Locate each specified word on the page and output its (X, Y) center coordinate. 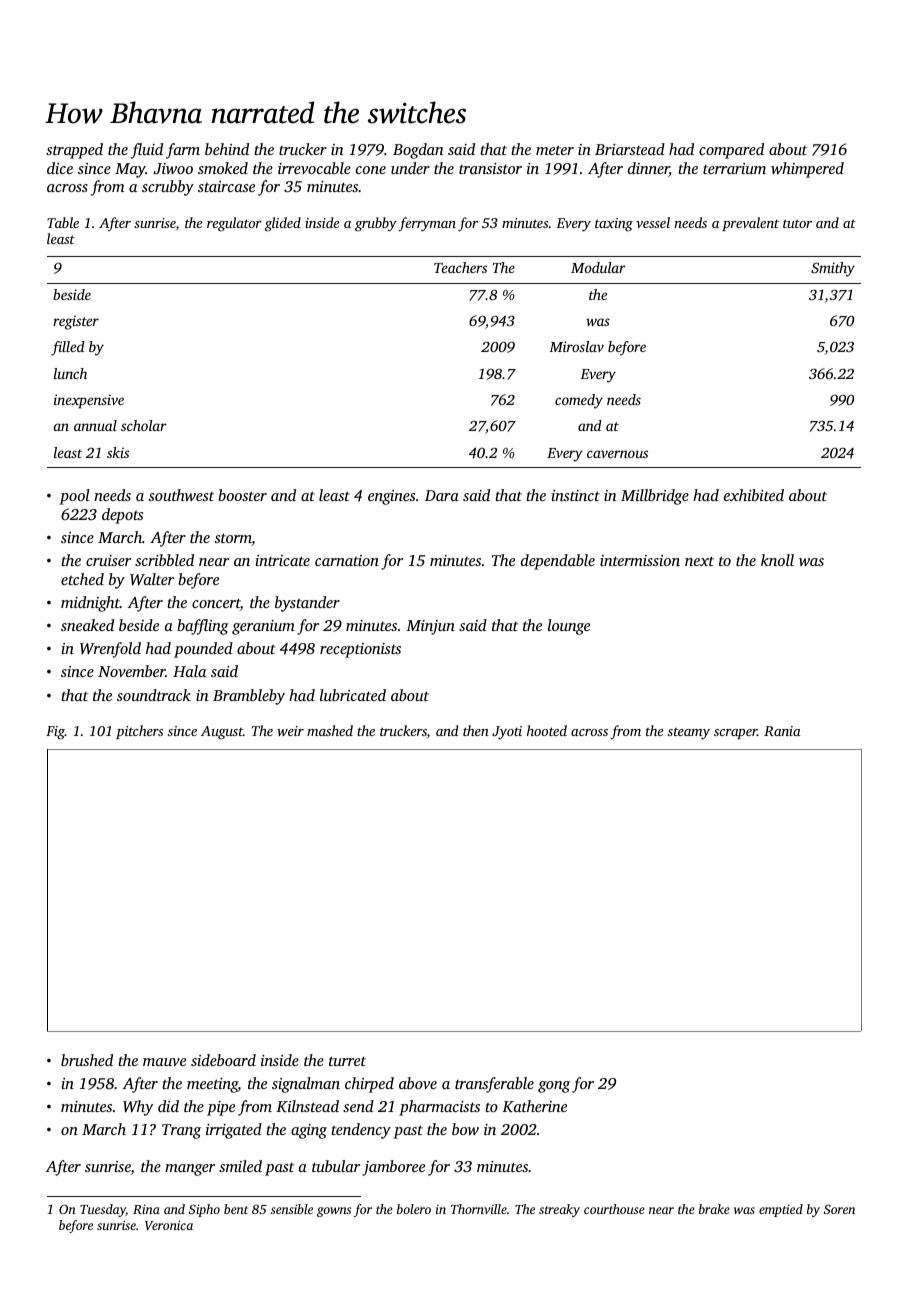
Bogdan (418, 151)
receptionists (360, 650)
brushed (87, 1060)
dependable (558, 562)
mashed (330, 730)
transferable (494, 1085)
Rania (782, 731)
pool (74, 497)
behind (227, 149)
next (699, 561)
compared (731, 151)
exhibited (754, 495)
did (168, 1106)
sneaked (87, 625)
